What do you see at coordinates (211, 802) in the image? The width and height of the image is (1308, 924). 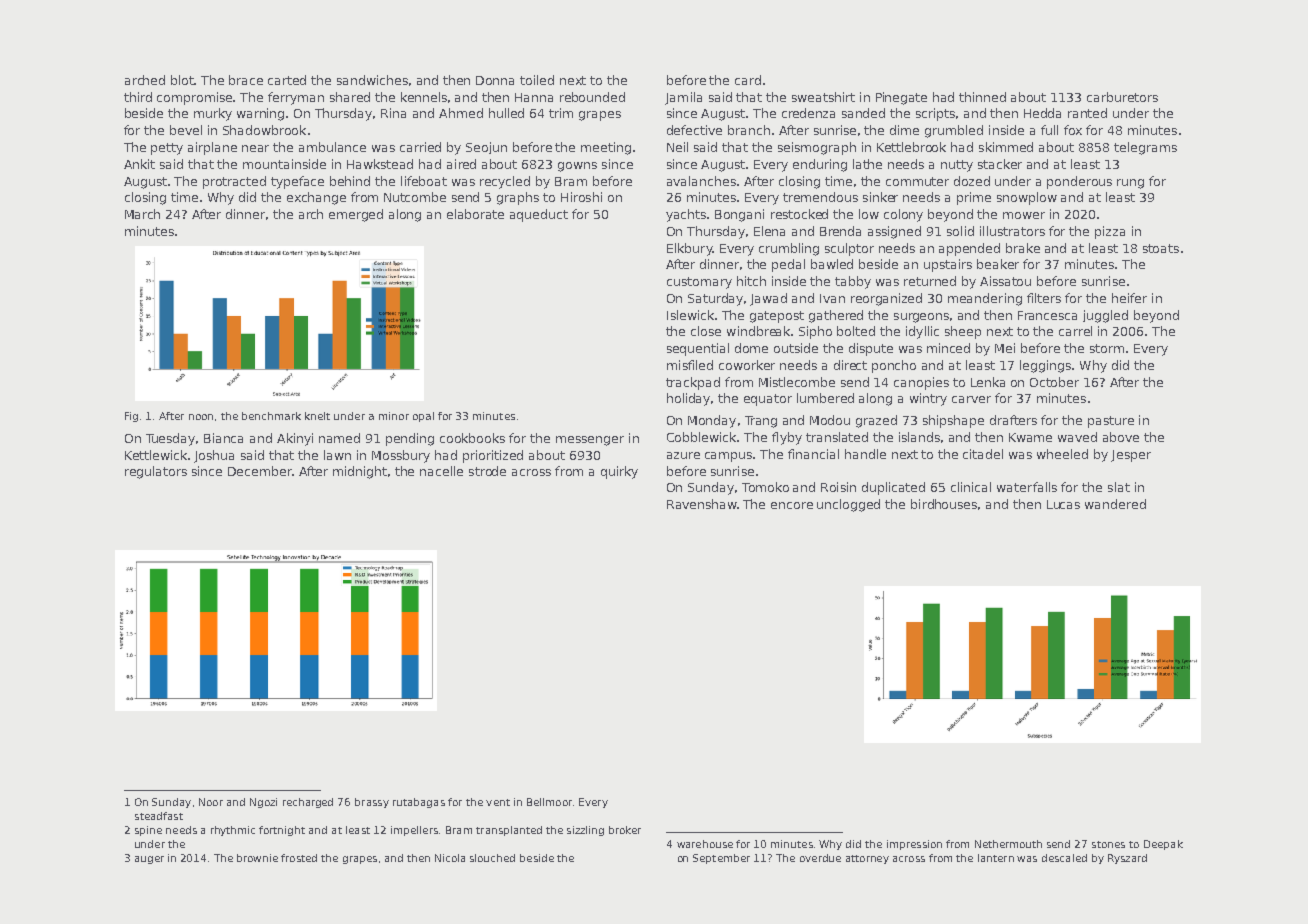 I see `Noor` at bounding box center [211, 802].
